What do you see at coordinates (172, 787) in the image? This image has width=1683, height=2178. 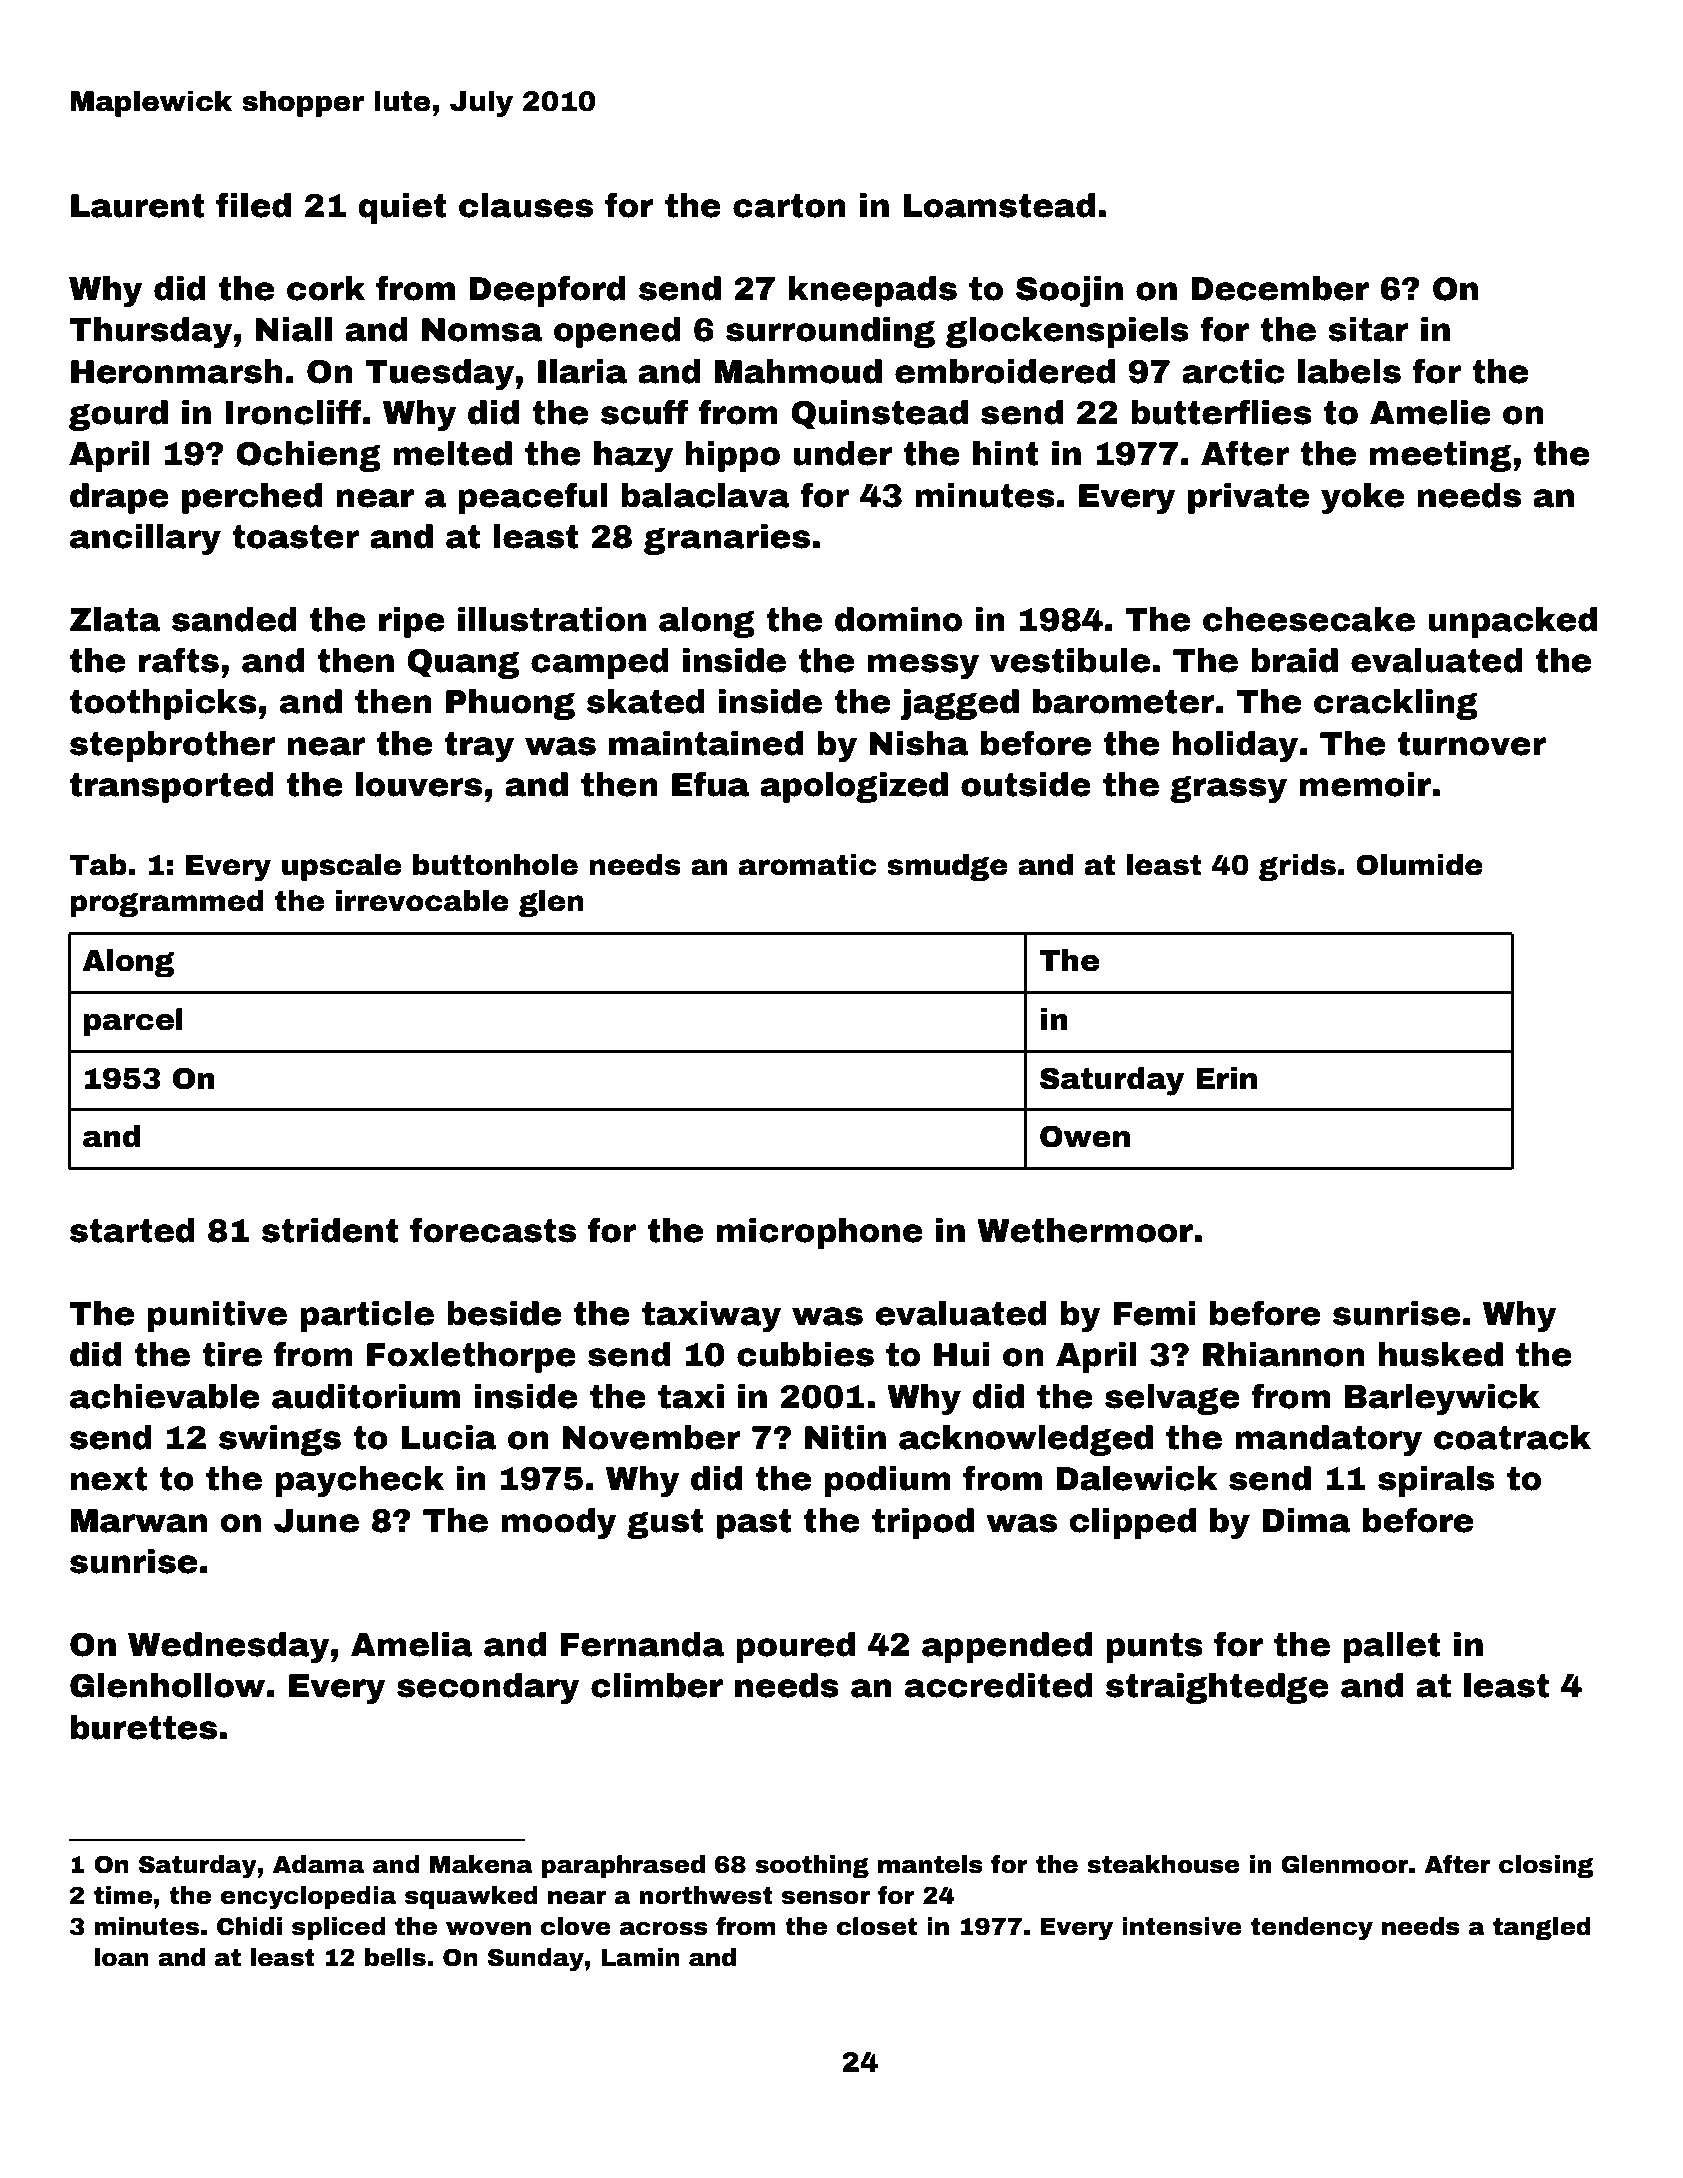 I see `transported` at bounding box center [172, 787].
